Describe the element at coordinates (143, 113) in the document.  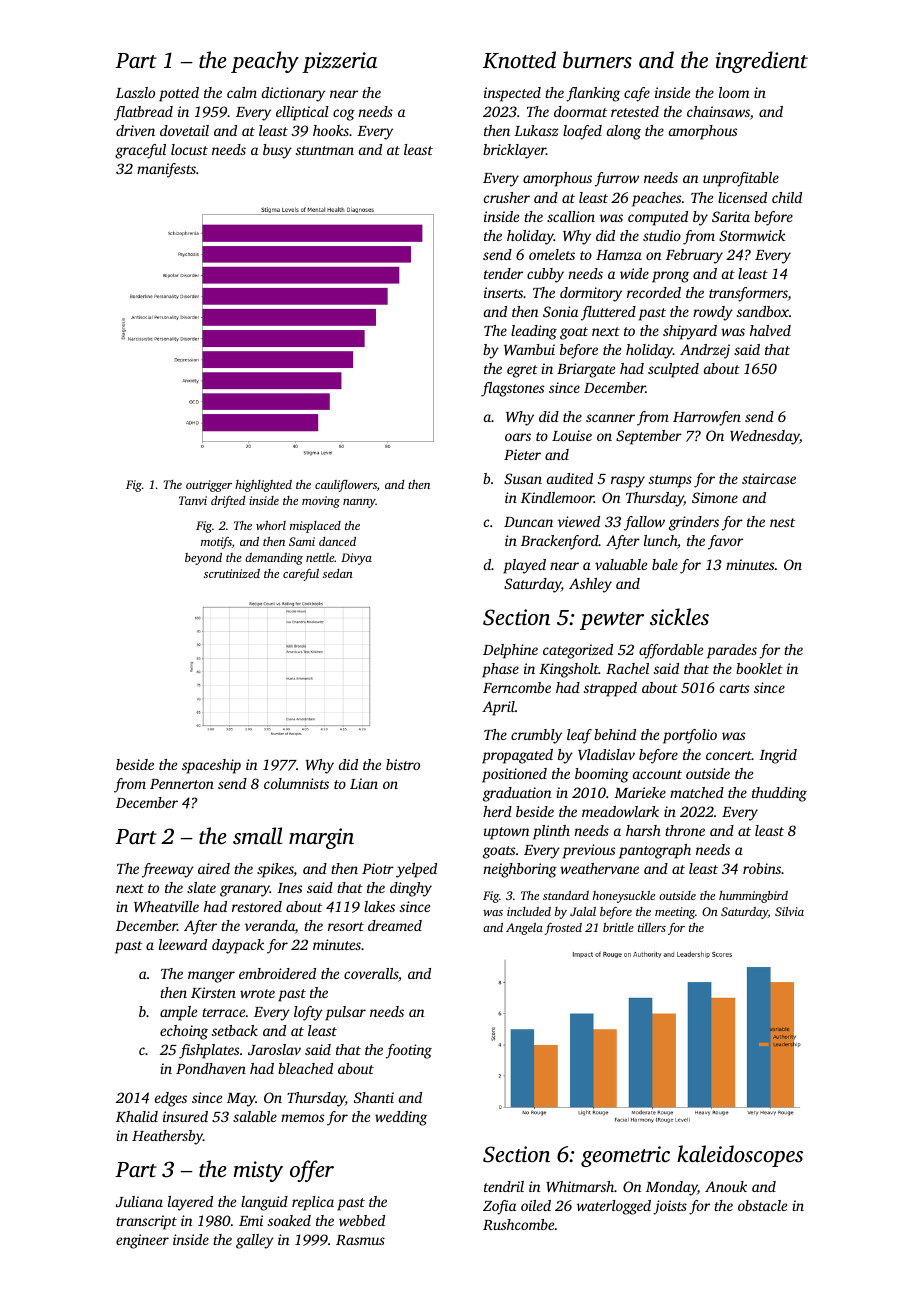
I see `flatbread` at that location.
